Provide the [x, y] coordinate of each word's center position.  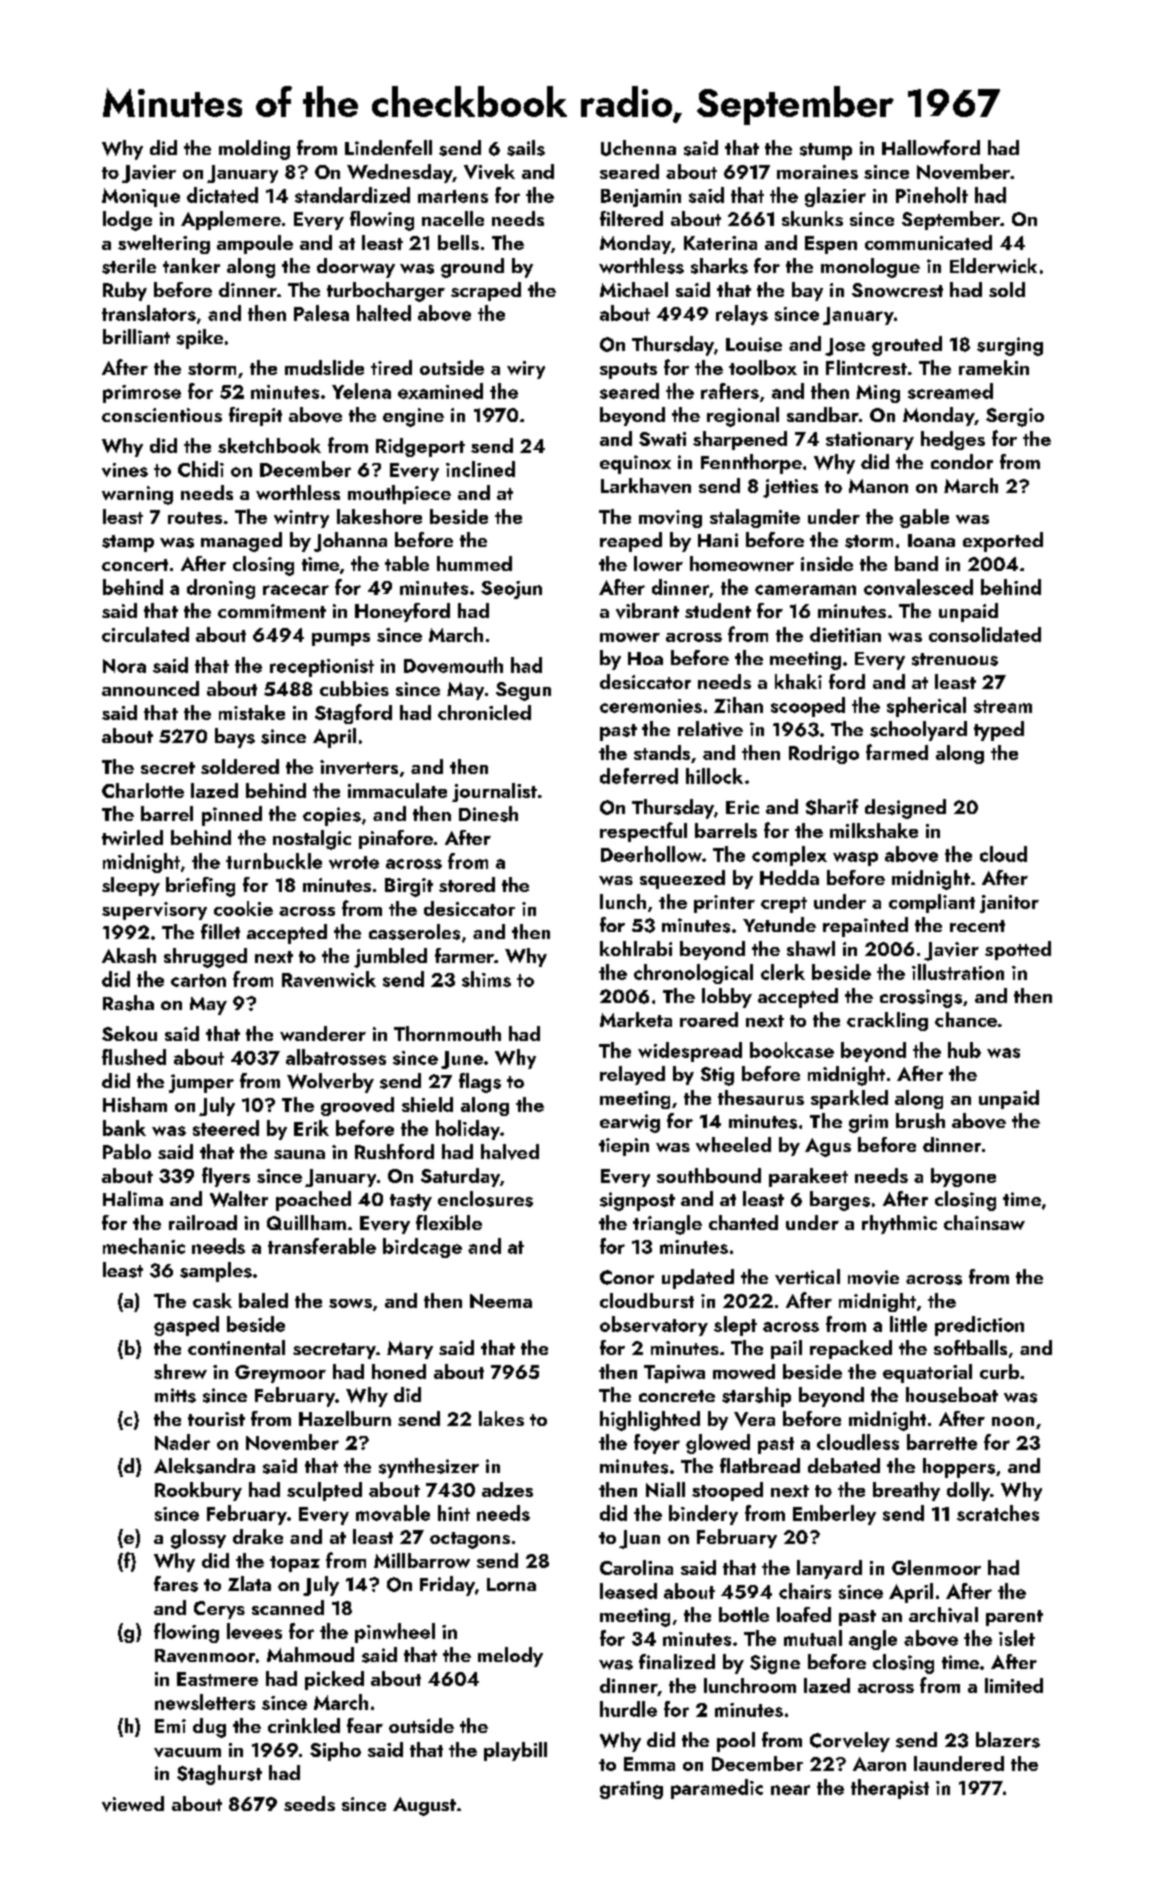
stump [826, 151]
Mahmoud [310, 1654]
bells [458, 242]
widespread [690, 1052]
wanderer [323, 1033]
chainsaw [984, 1222]
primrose [142, 394]
